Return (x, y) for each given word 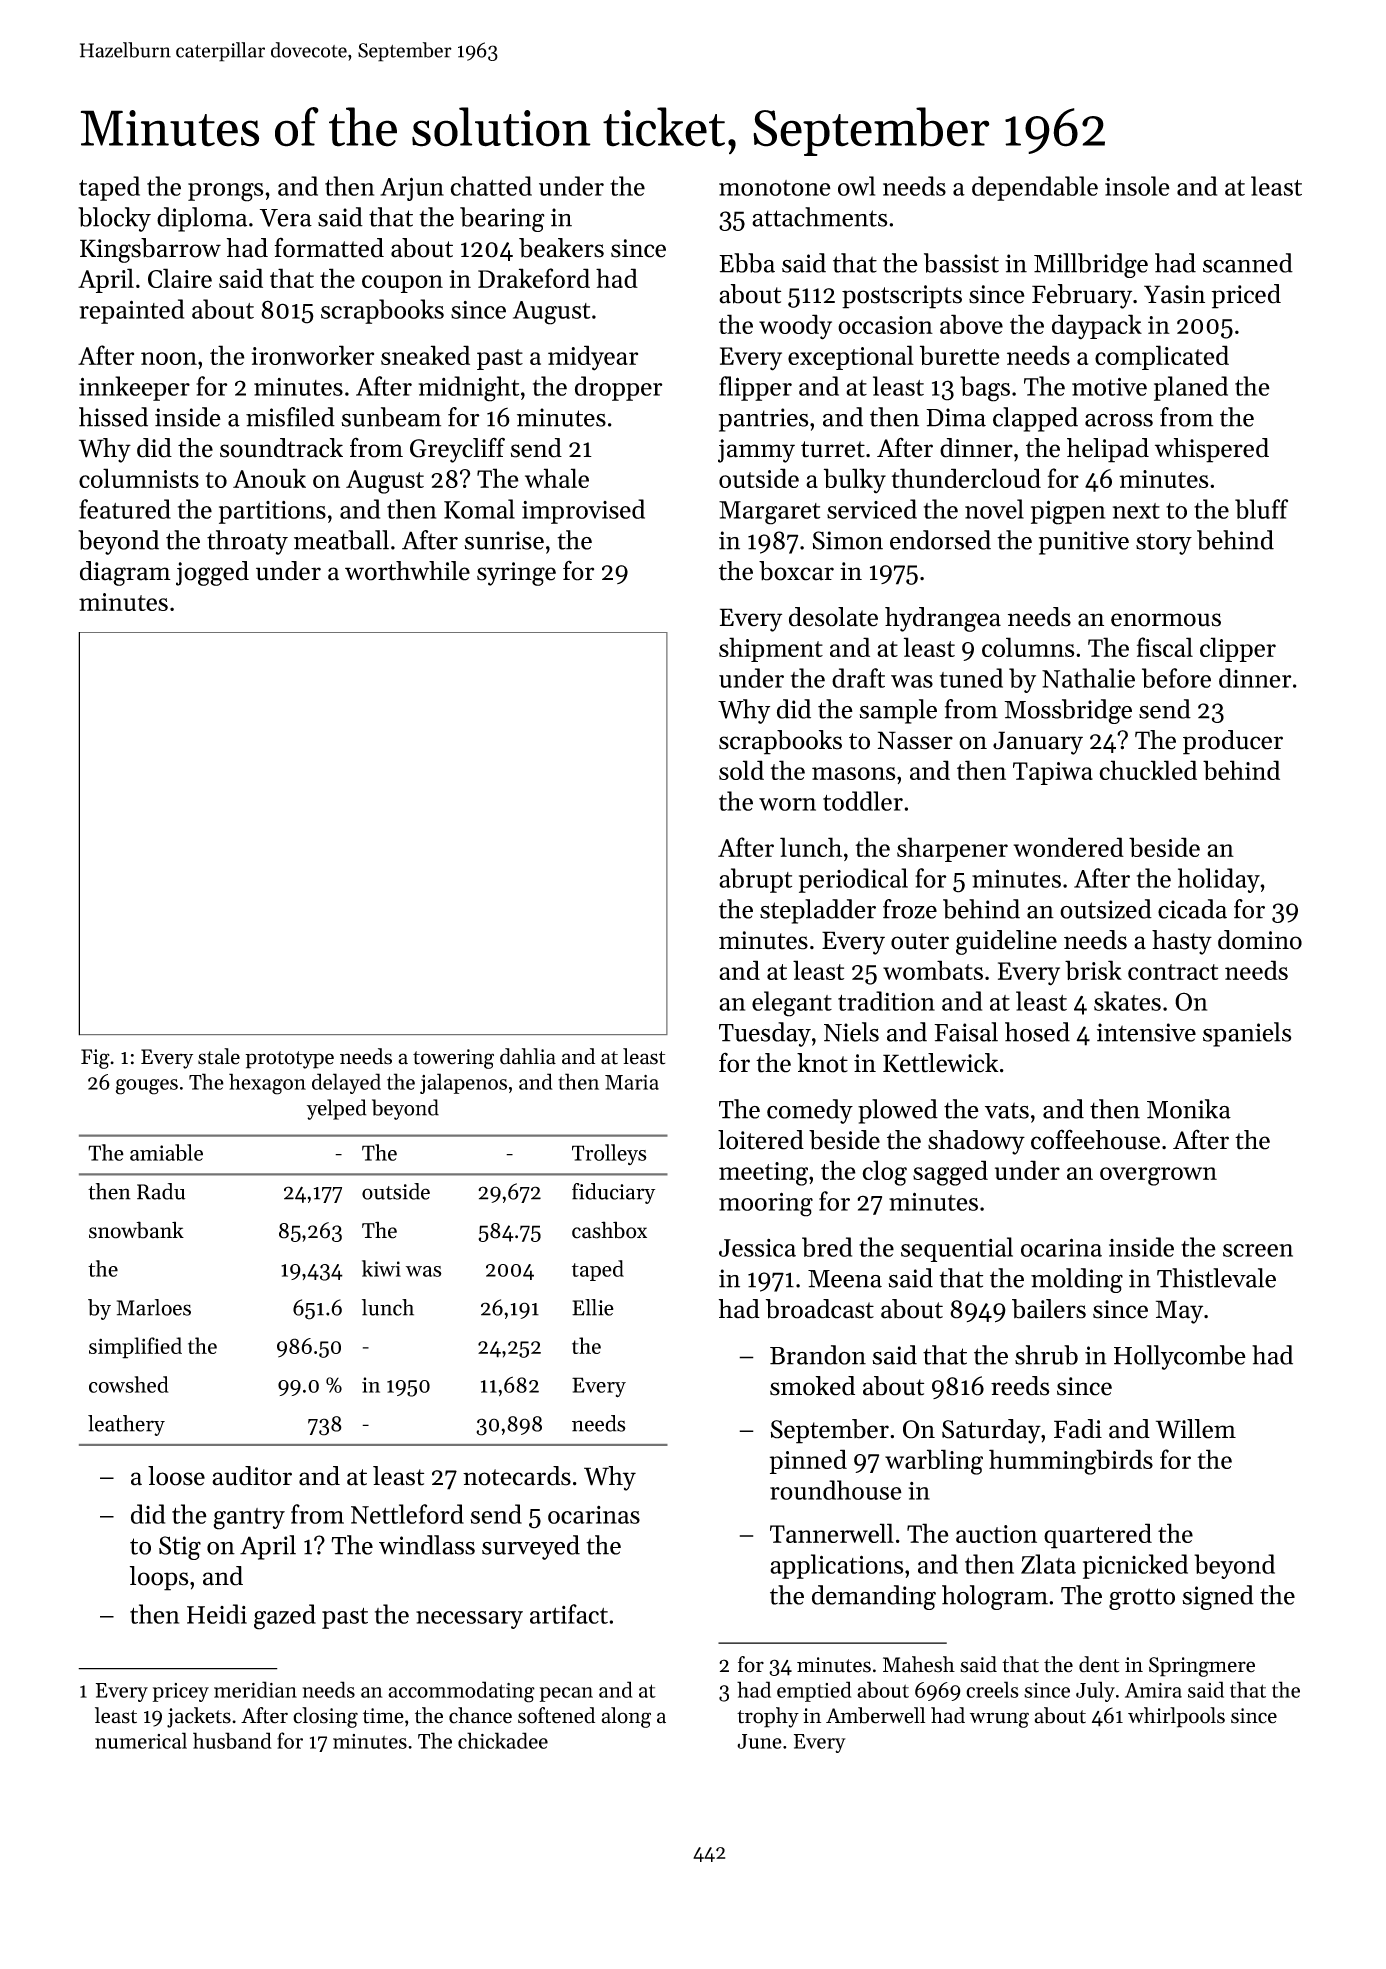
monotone (775, 188)
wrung (999, 1720)
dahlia (528, 1056)
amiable (166, 1152)
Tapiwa (1053, 773)
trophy (768, 1717)
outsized (1106, 909)
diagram (125, 573)
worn (787, 804)
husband (232, 1740)
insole (1137, 186)
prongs (225, 192)
